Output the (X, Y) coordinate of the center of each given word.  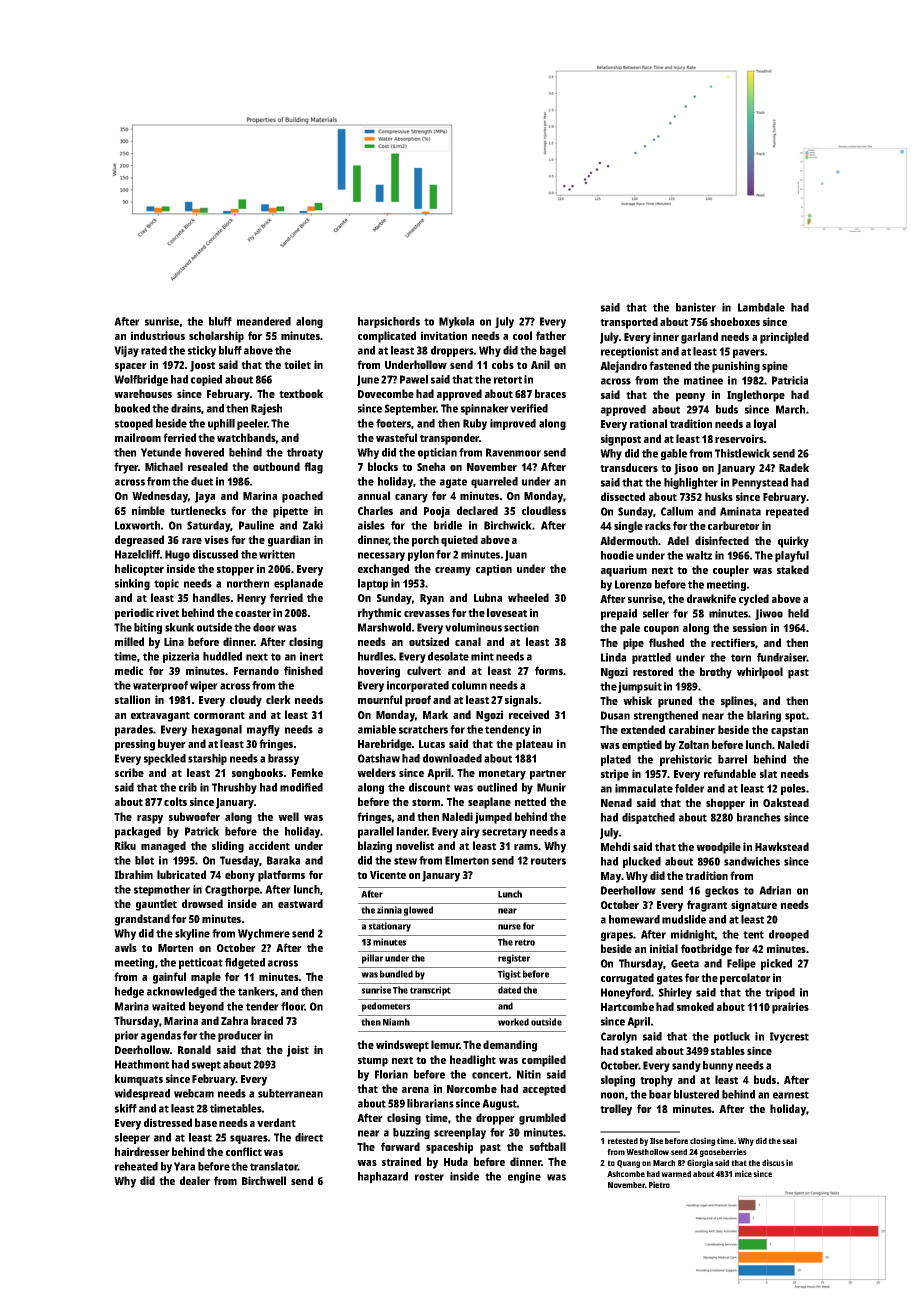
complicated (387, 337)
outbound (276, 466)
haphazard (383, 1177)
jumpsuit (640, 687)
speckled (165, 759)
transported (629, 323)
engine (524, 1177)
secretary (504, 833)
